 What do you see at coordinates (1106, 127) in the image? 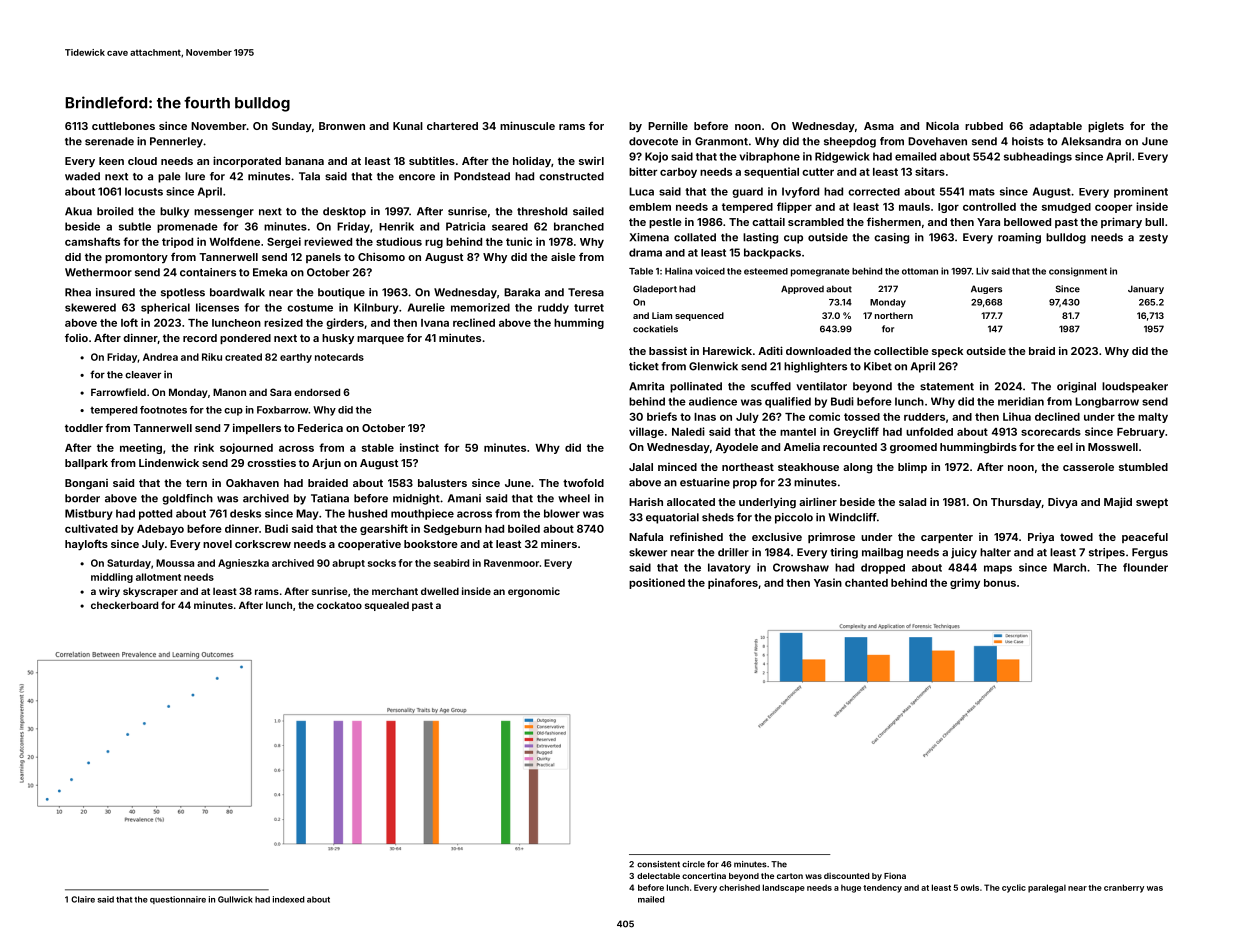
I see `piglets` at bounding box center [1106, 127].
